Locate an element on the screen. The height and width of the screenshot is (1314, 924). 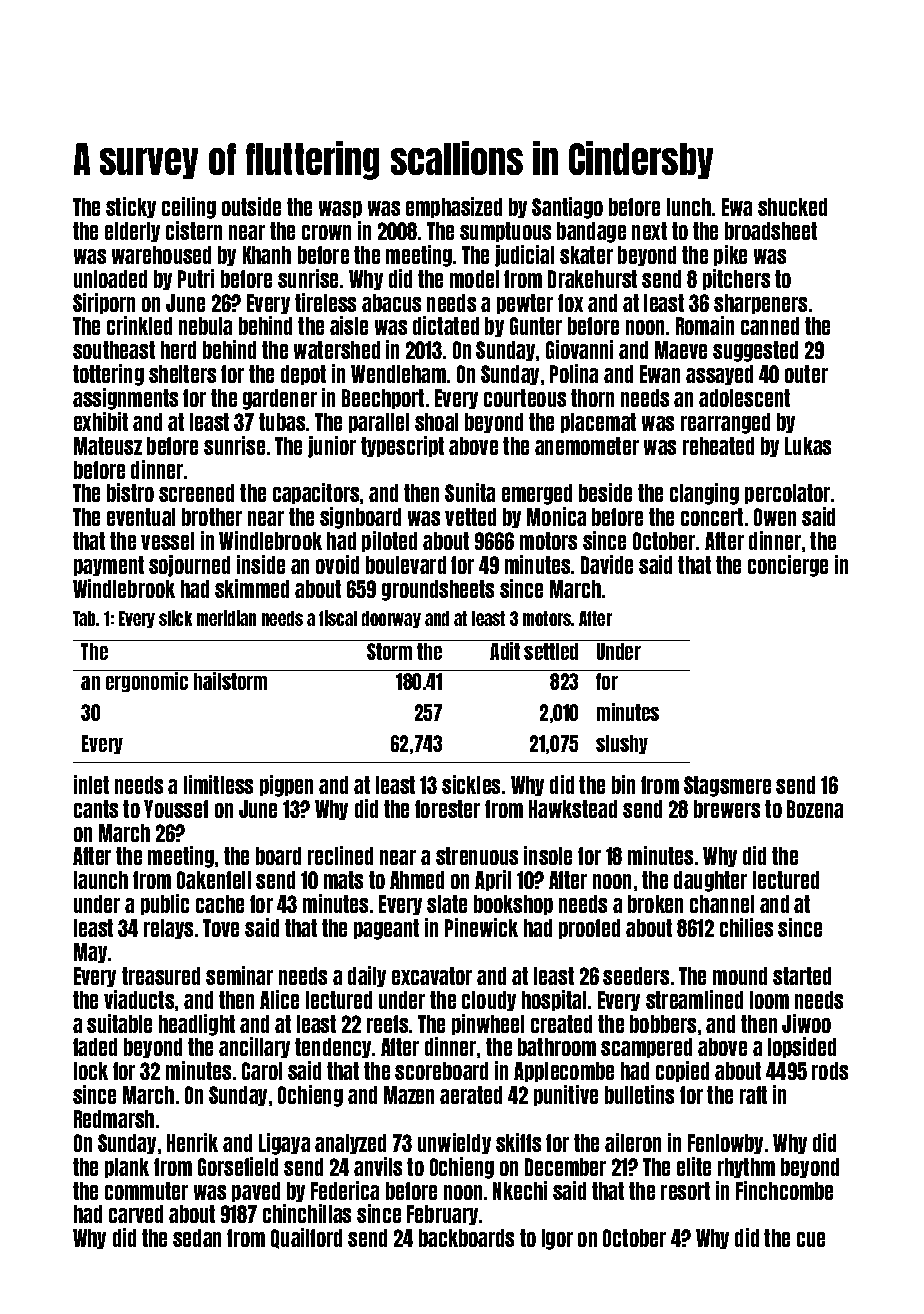
slick is located at coordinates (175, 618).
